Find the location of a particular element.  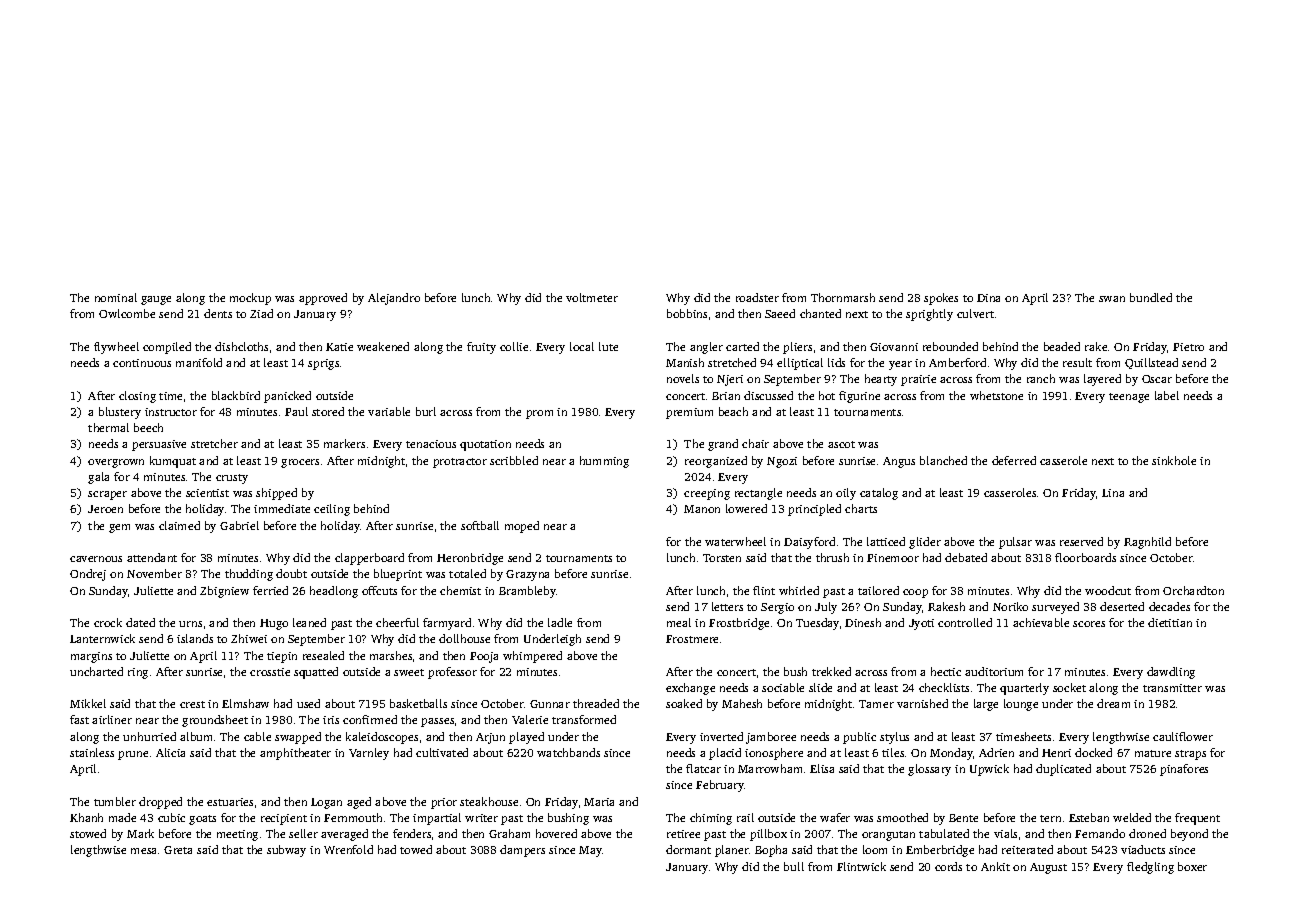

whimpered is located at coordinates (532, 657).
